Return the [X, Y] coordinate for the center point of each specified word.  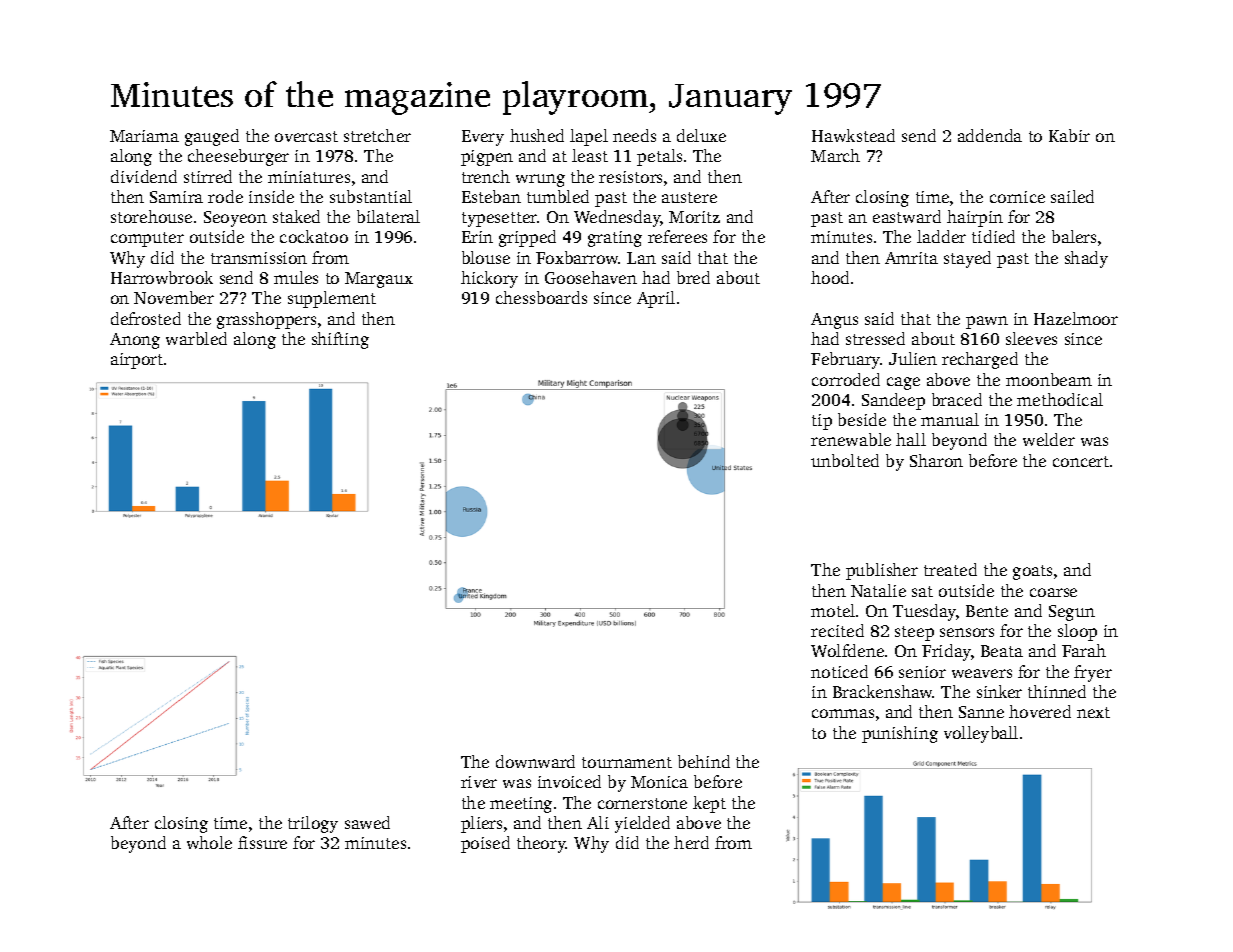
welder [1049, 439]
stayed [967, 259]
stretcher [377, 135]
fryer [1093, 673]
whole [209, 842]
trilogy [313, 824]
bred [693, 277]
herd [691, 842]
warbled [196, 338]
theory [541, 844]
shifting [340, 340]
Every [483, 138]
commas [843, 713]
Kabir [1069, 135]
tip [822, 422]
